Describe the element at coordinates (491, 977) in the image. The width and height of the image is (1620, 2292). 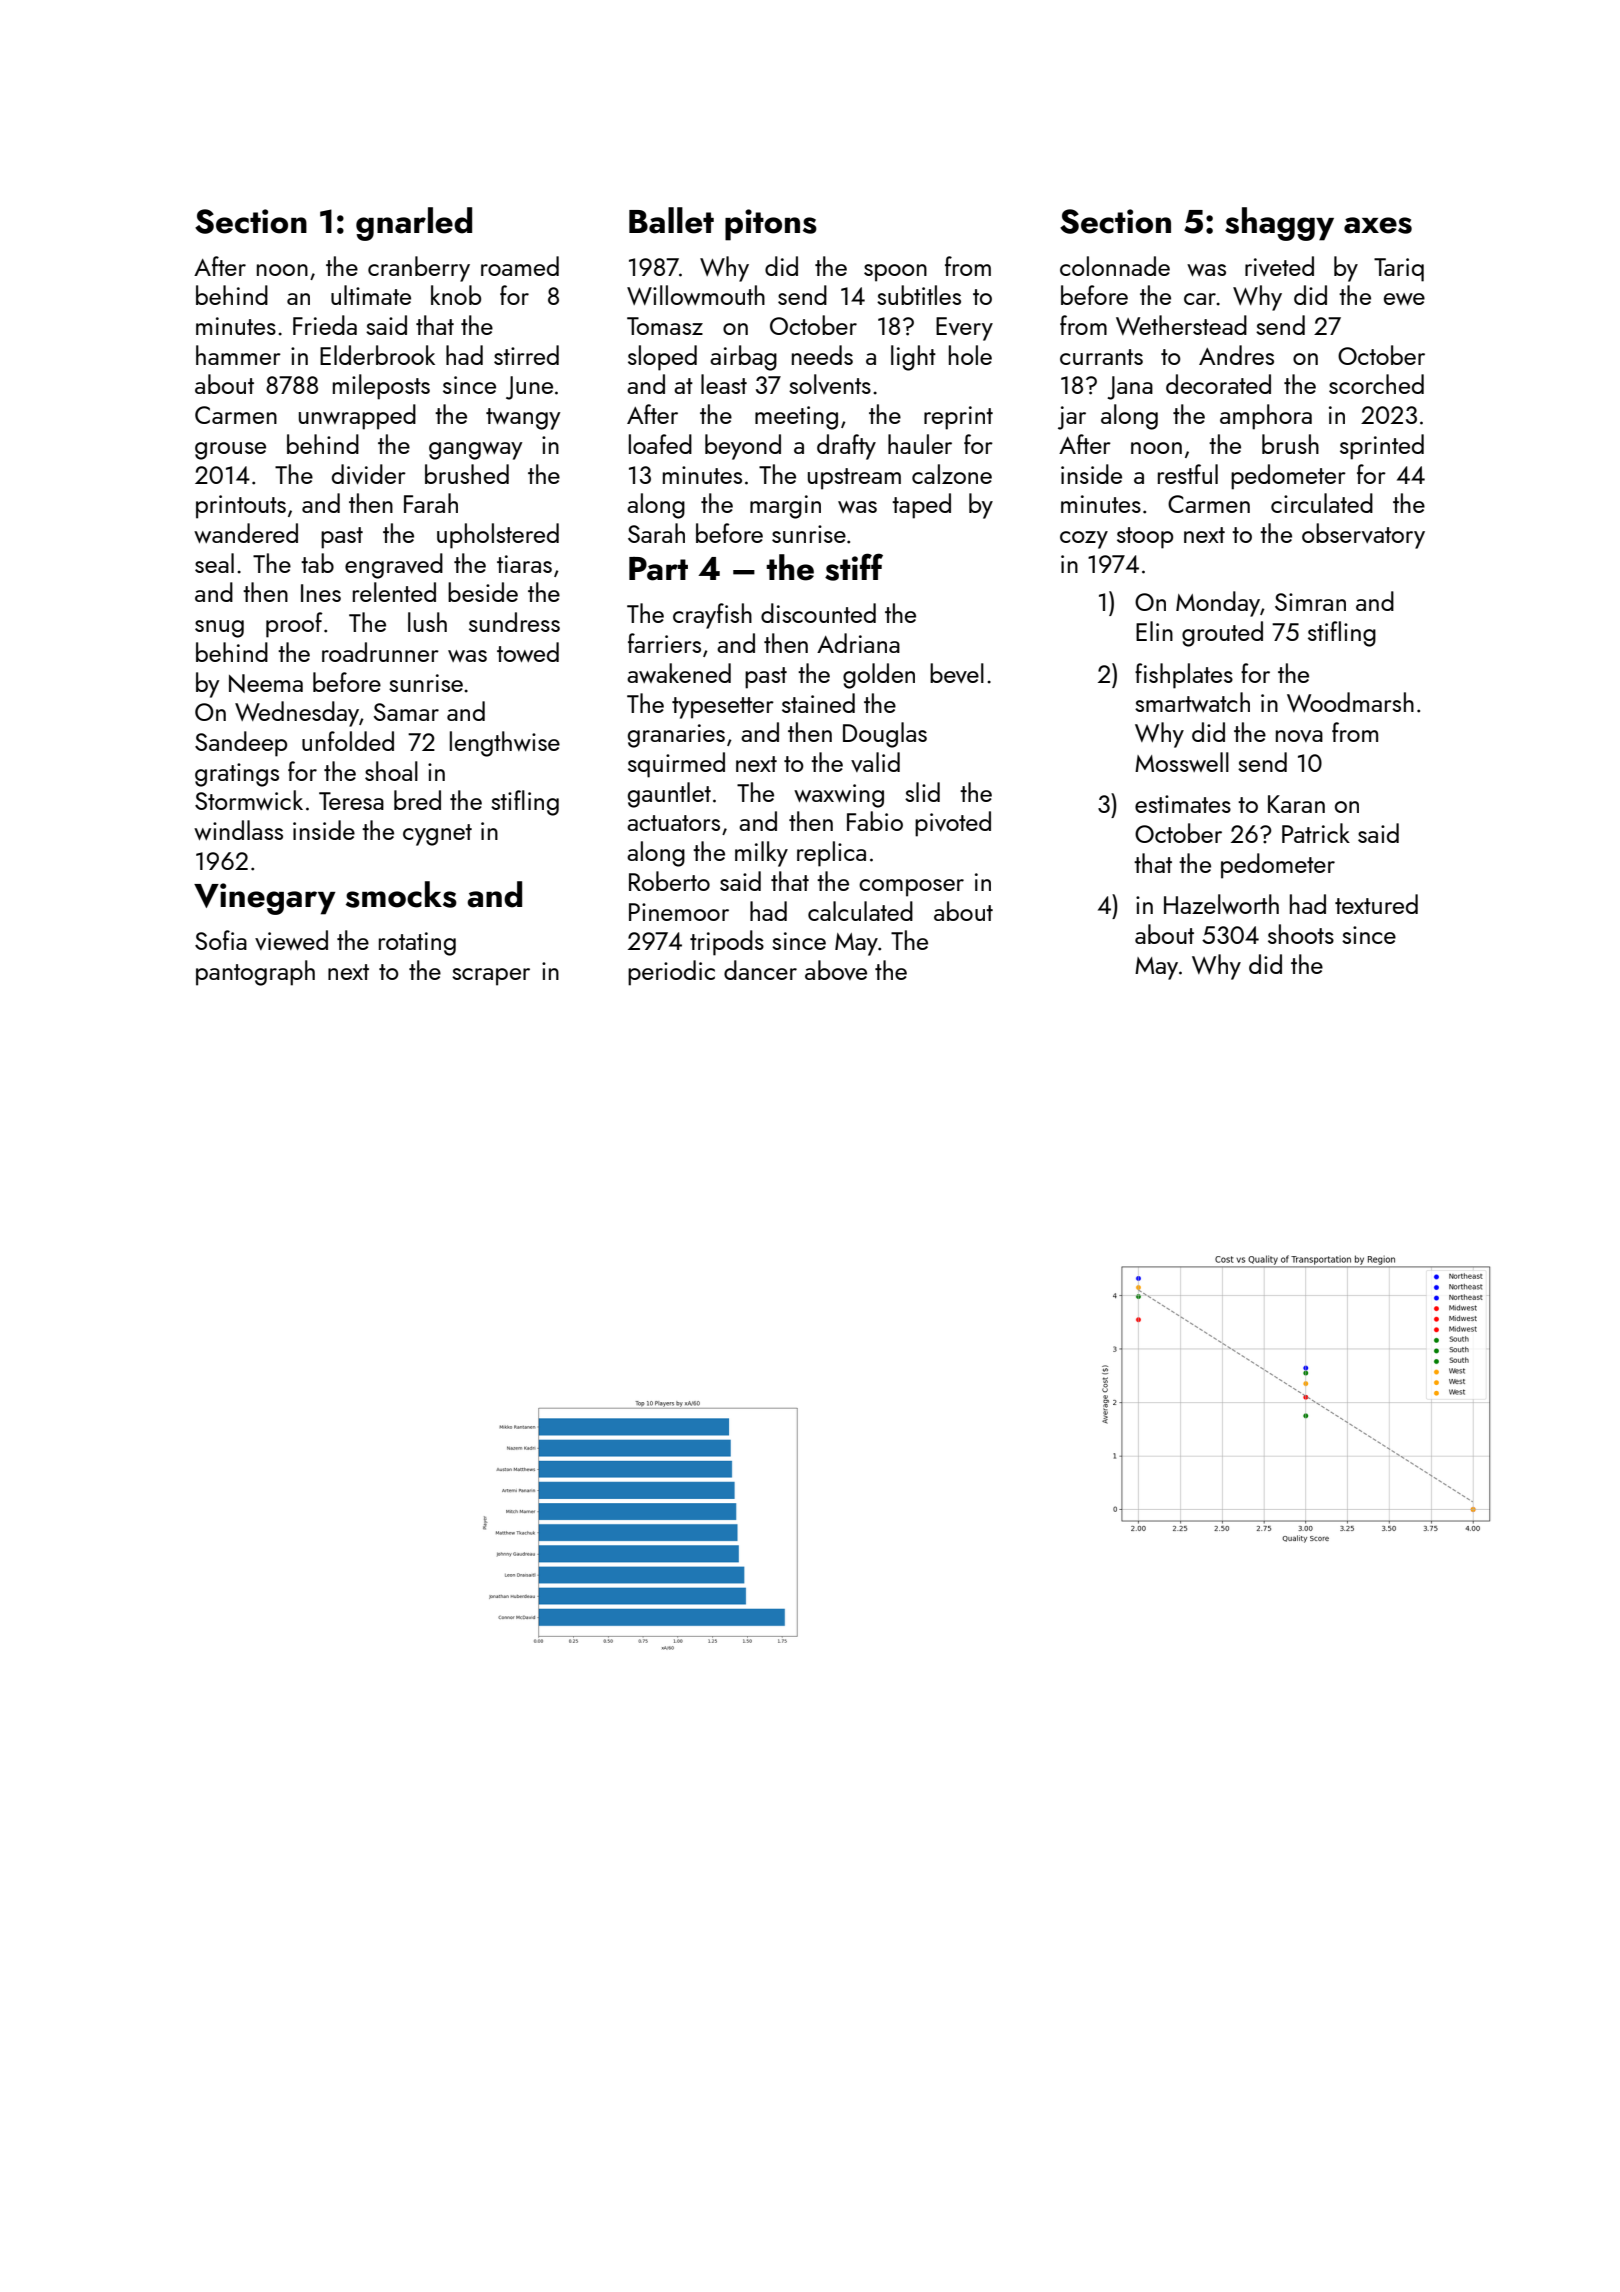
I see `scraper` at that location.
